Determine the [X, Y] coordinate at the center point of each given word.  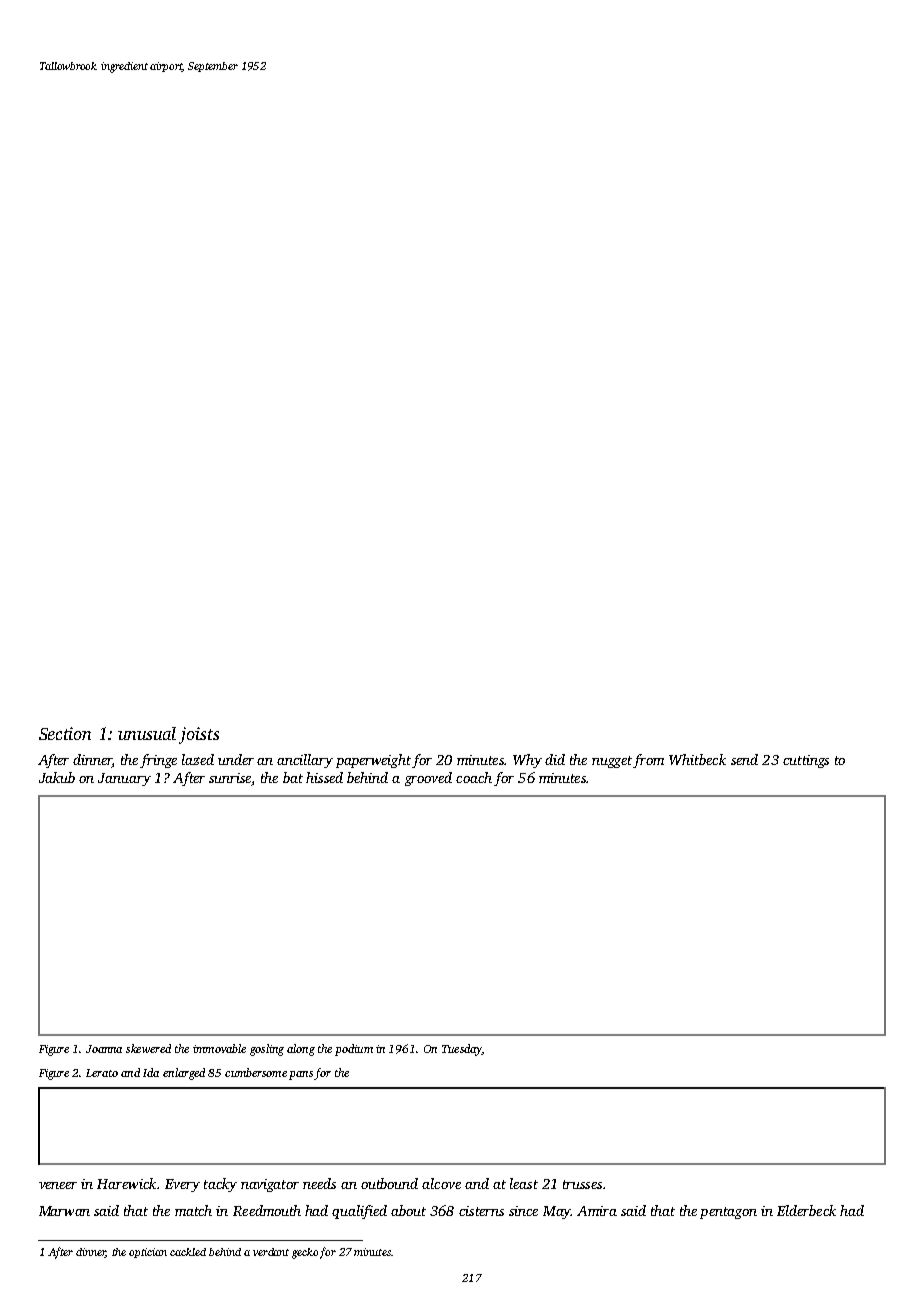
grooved [428, 779]
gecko [305, 1253]
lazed [198, 759]
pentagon [728, 1213]
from [648, 761]
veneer [58, 1185]
